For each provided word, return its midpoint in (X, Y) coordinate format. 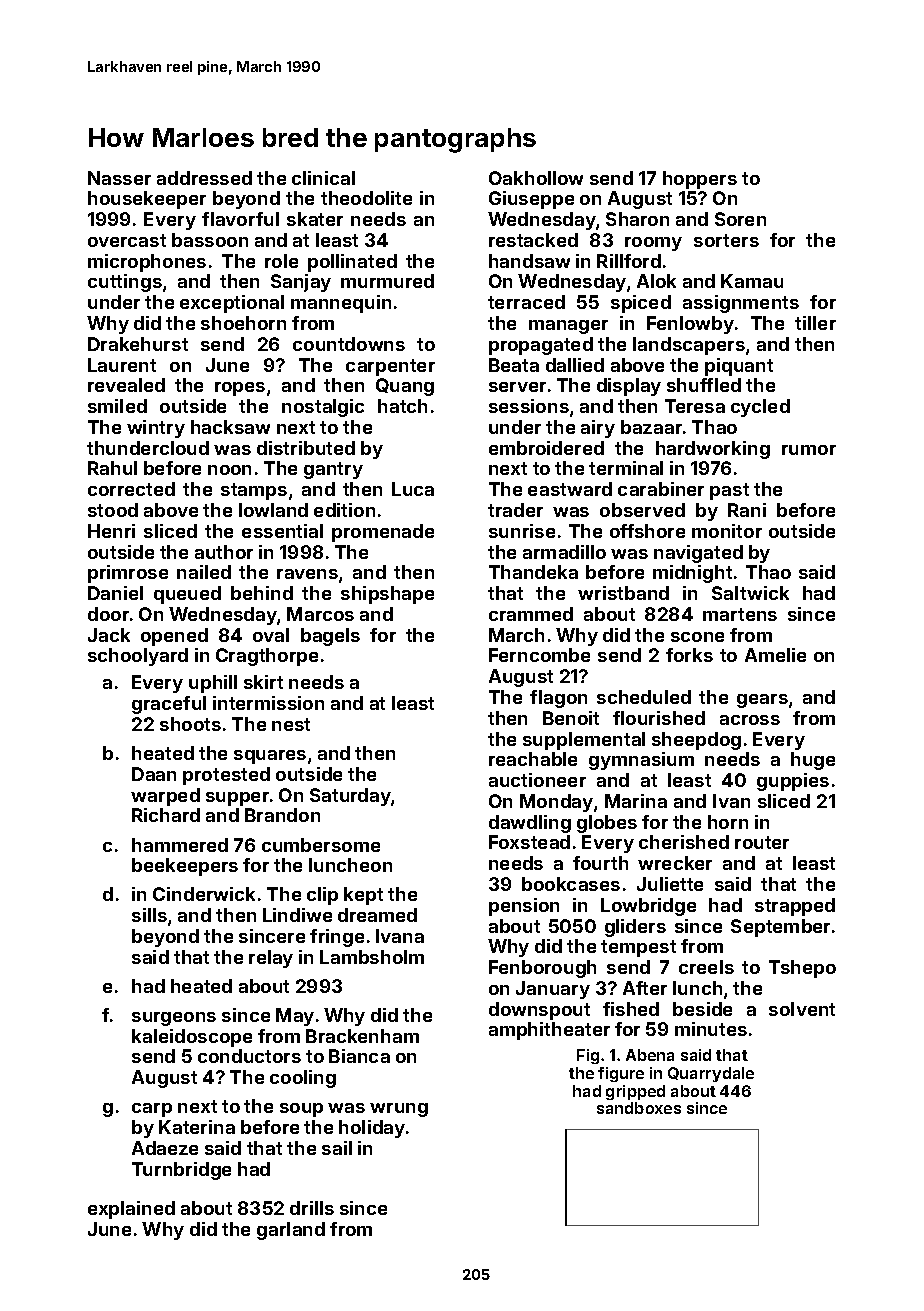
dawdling (530, 824)
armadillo (564, 552)
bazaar (651, 427)
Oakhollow (536, 178)
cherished (684, 842)
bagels (330, 637)
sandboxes (639, 1108)
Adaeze (165, 1148)
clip (322, 896)
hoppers (700, 180)
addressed (204, 178)
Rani (747, 510)
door (108, 614)
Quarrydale (711, 1074)
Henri (111, 531)
